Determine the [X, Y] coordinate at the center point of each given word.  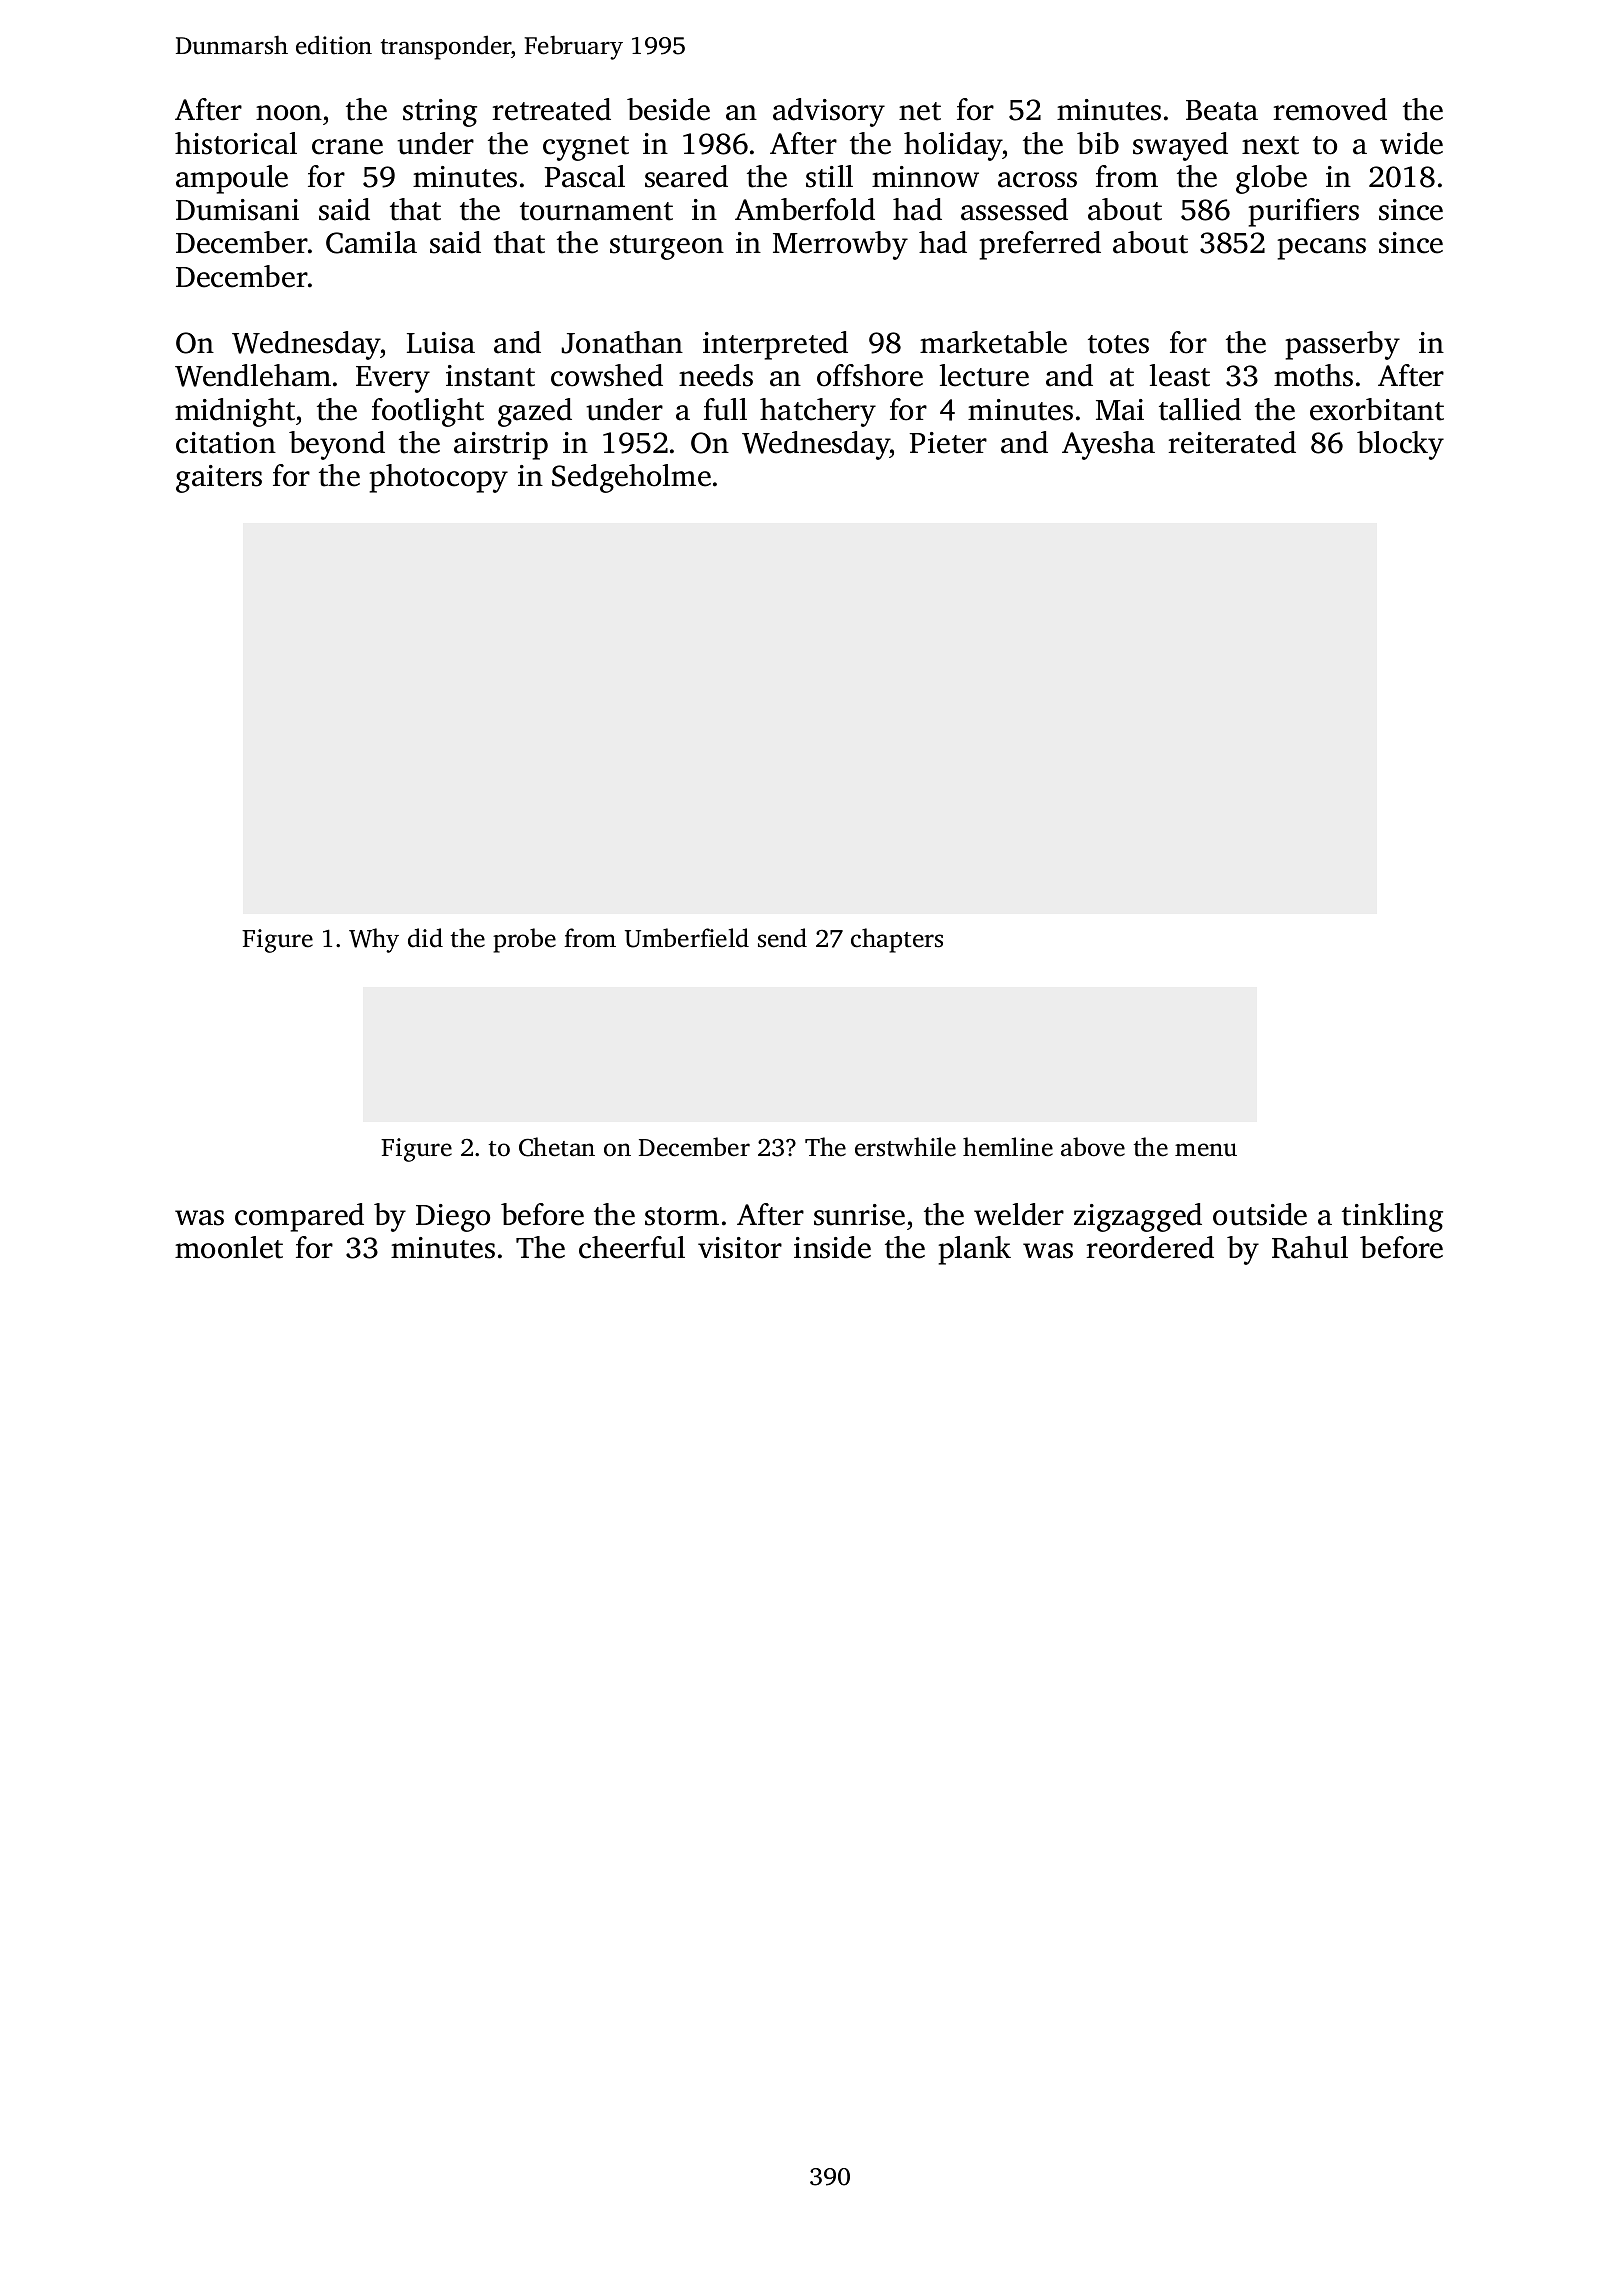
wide [1411, 143]
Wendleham [253, 375]
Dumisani [237, 210]
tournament [596, 211]
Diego [453, 1218]
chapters [897, 940]
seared [686, 176]
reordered [1150, 1247]
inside [832, 1247]
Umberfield [687, 938]
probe [524, 940]
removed [1330, 109]
